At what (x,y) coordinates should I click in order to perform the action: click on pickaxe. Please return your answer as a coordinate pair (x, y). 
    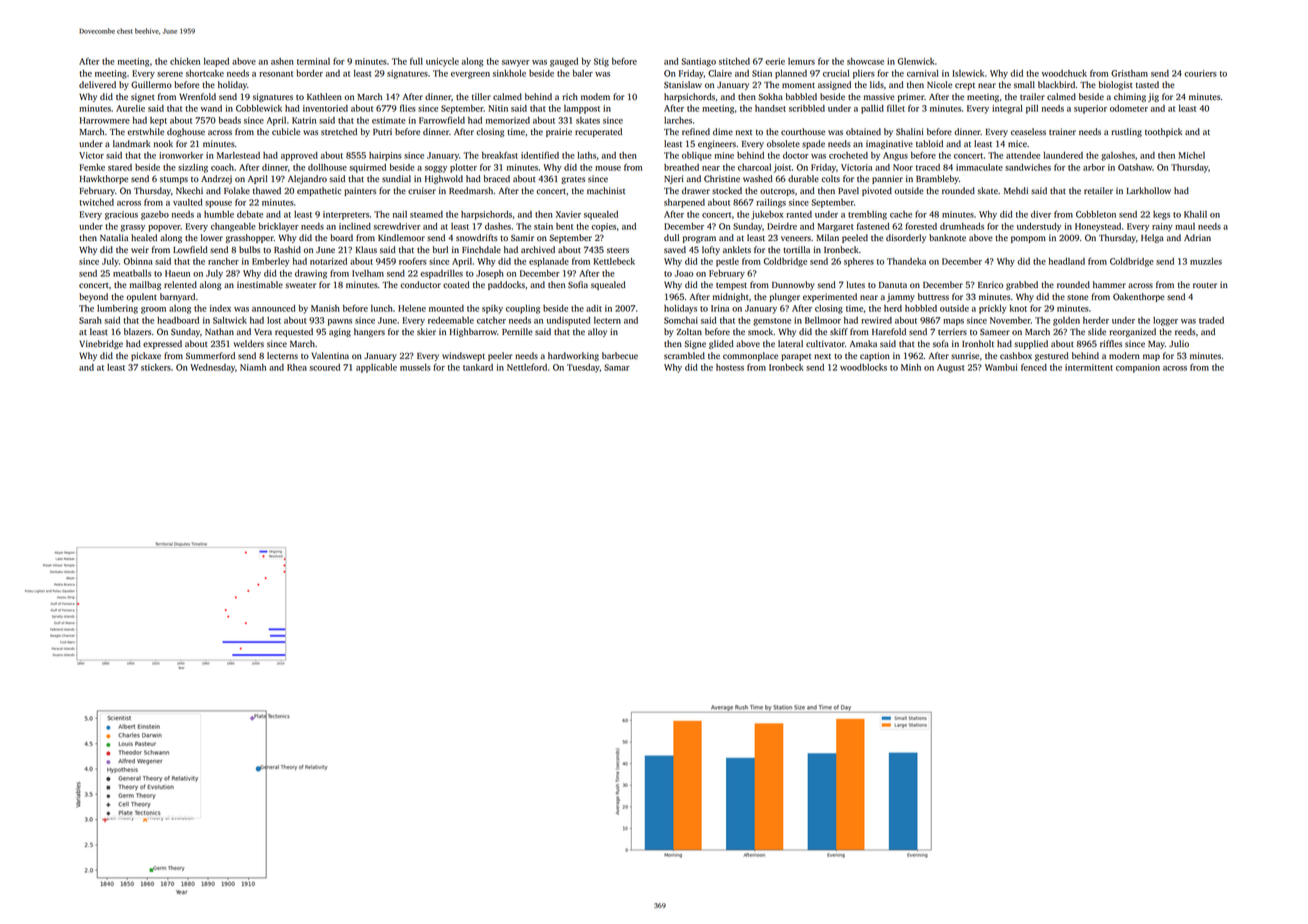
    Looking at the image, I should click on (146, 356).
